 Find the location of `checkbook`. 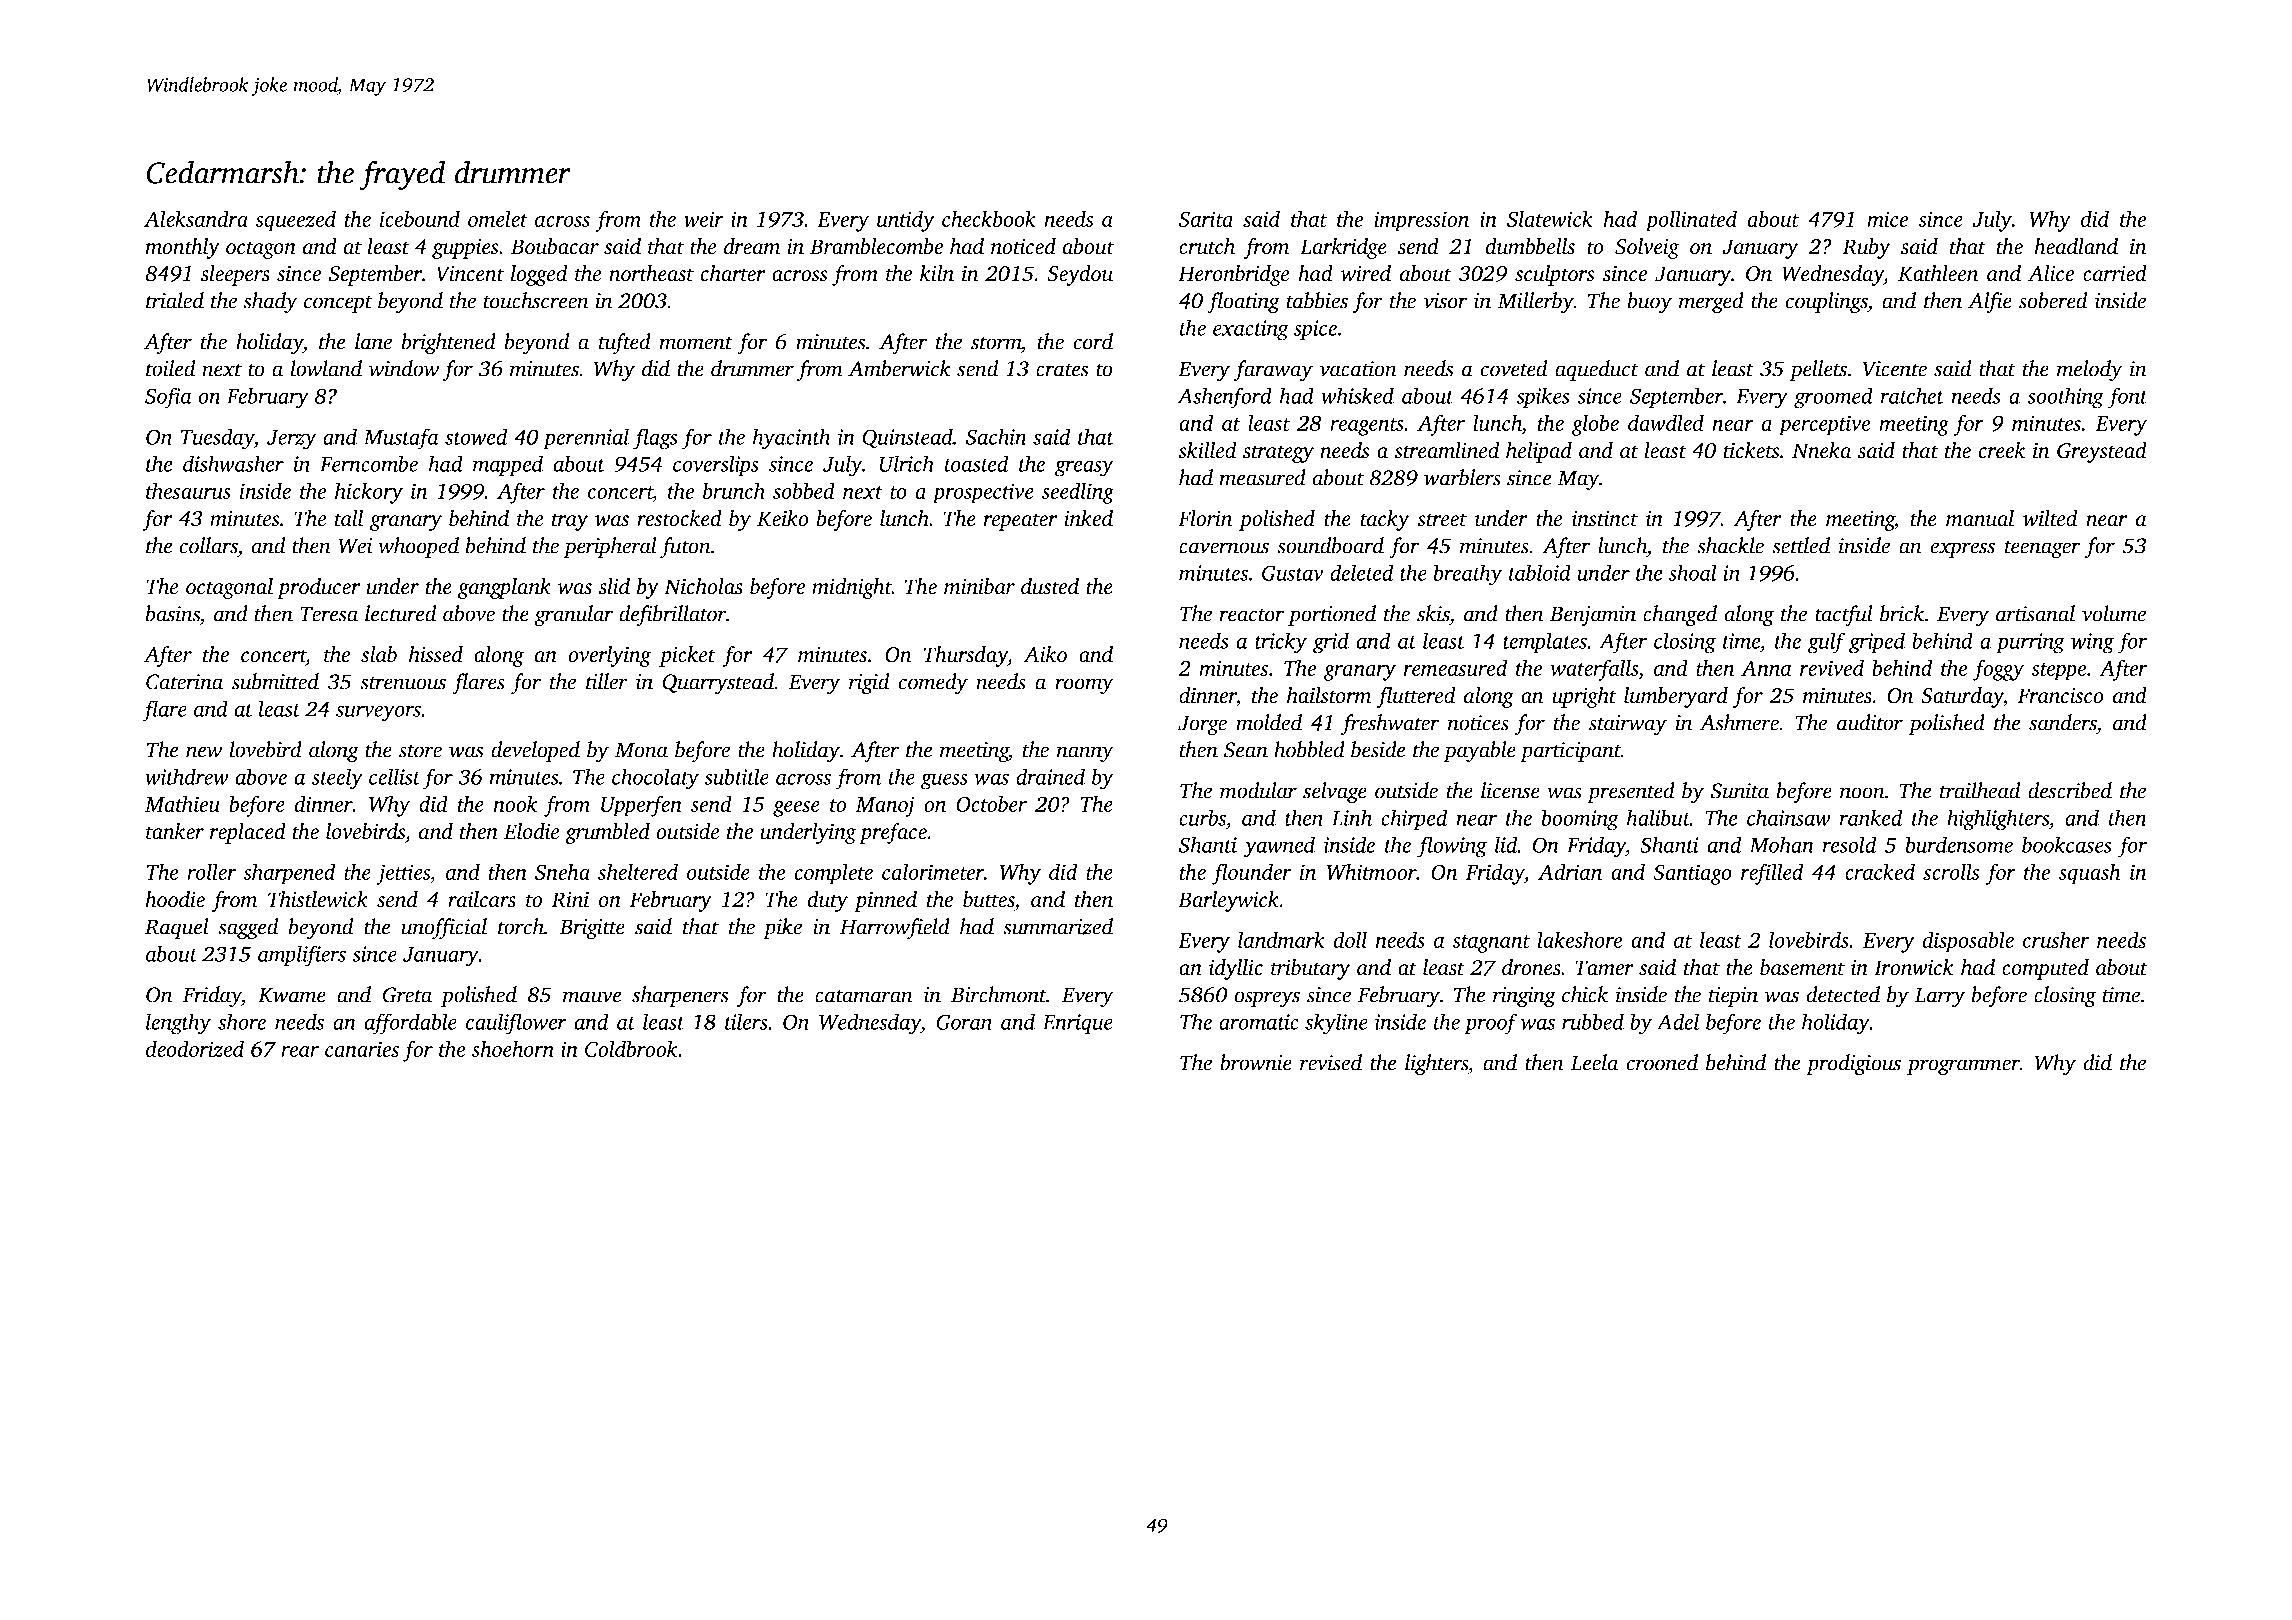

checkbook is located at coordinates (989, 218).
